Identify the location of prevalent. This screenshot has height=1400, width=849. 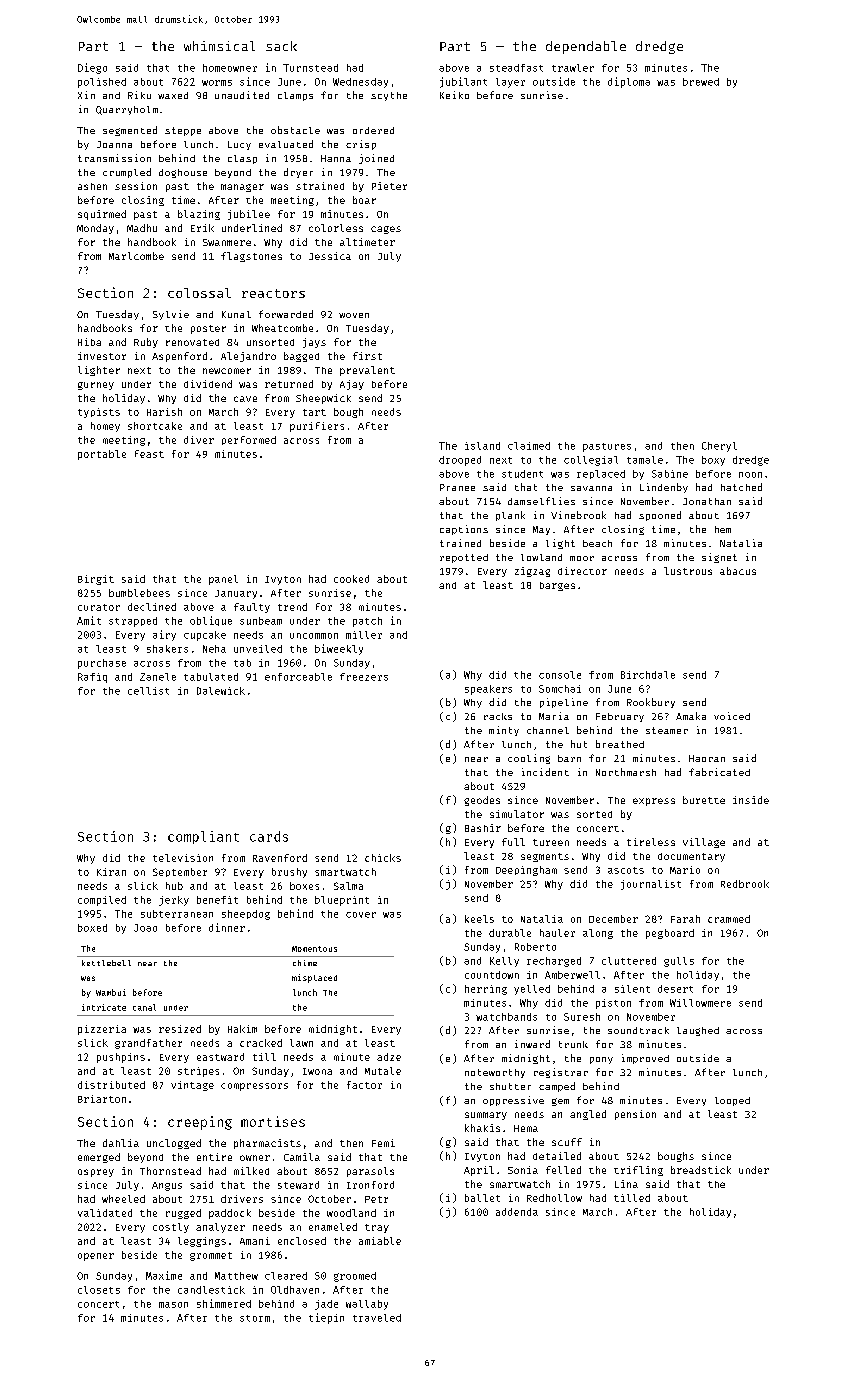
(367, 371).
